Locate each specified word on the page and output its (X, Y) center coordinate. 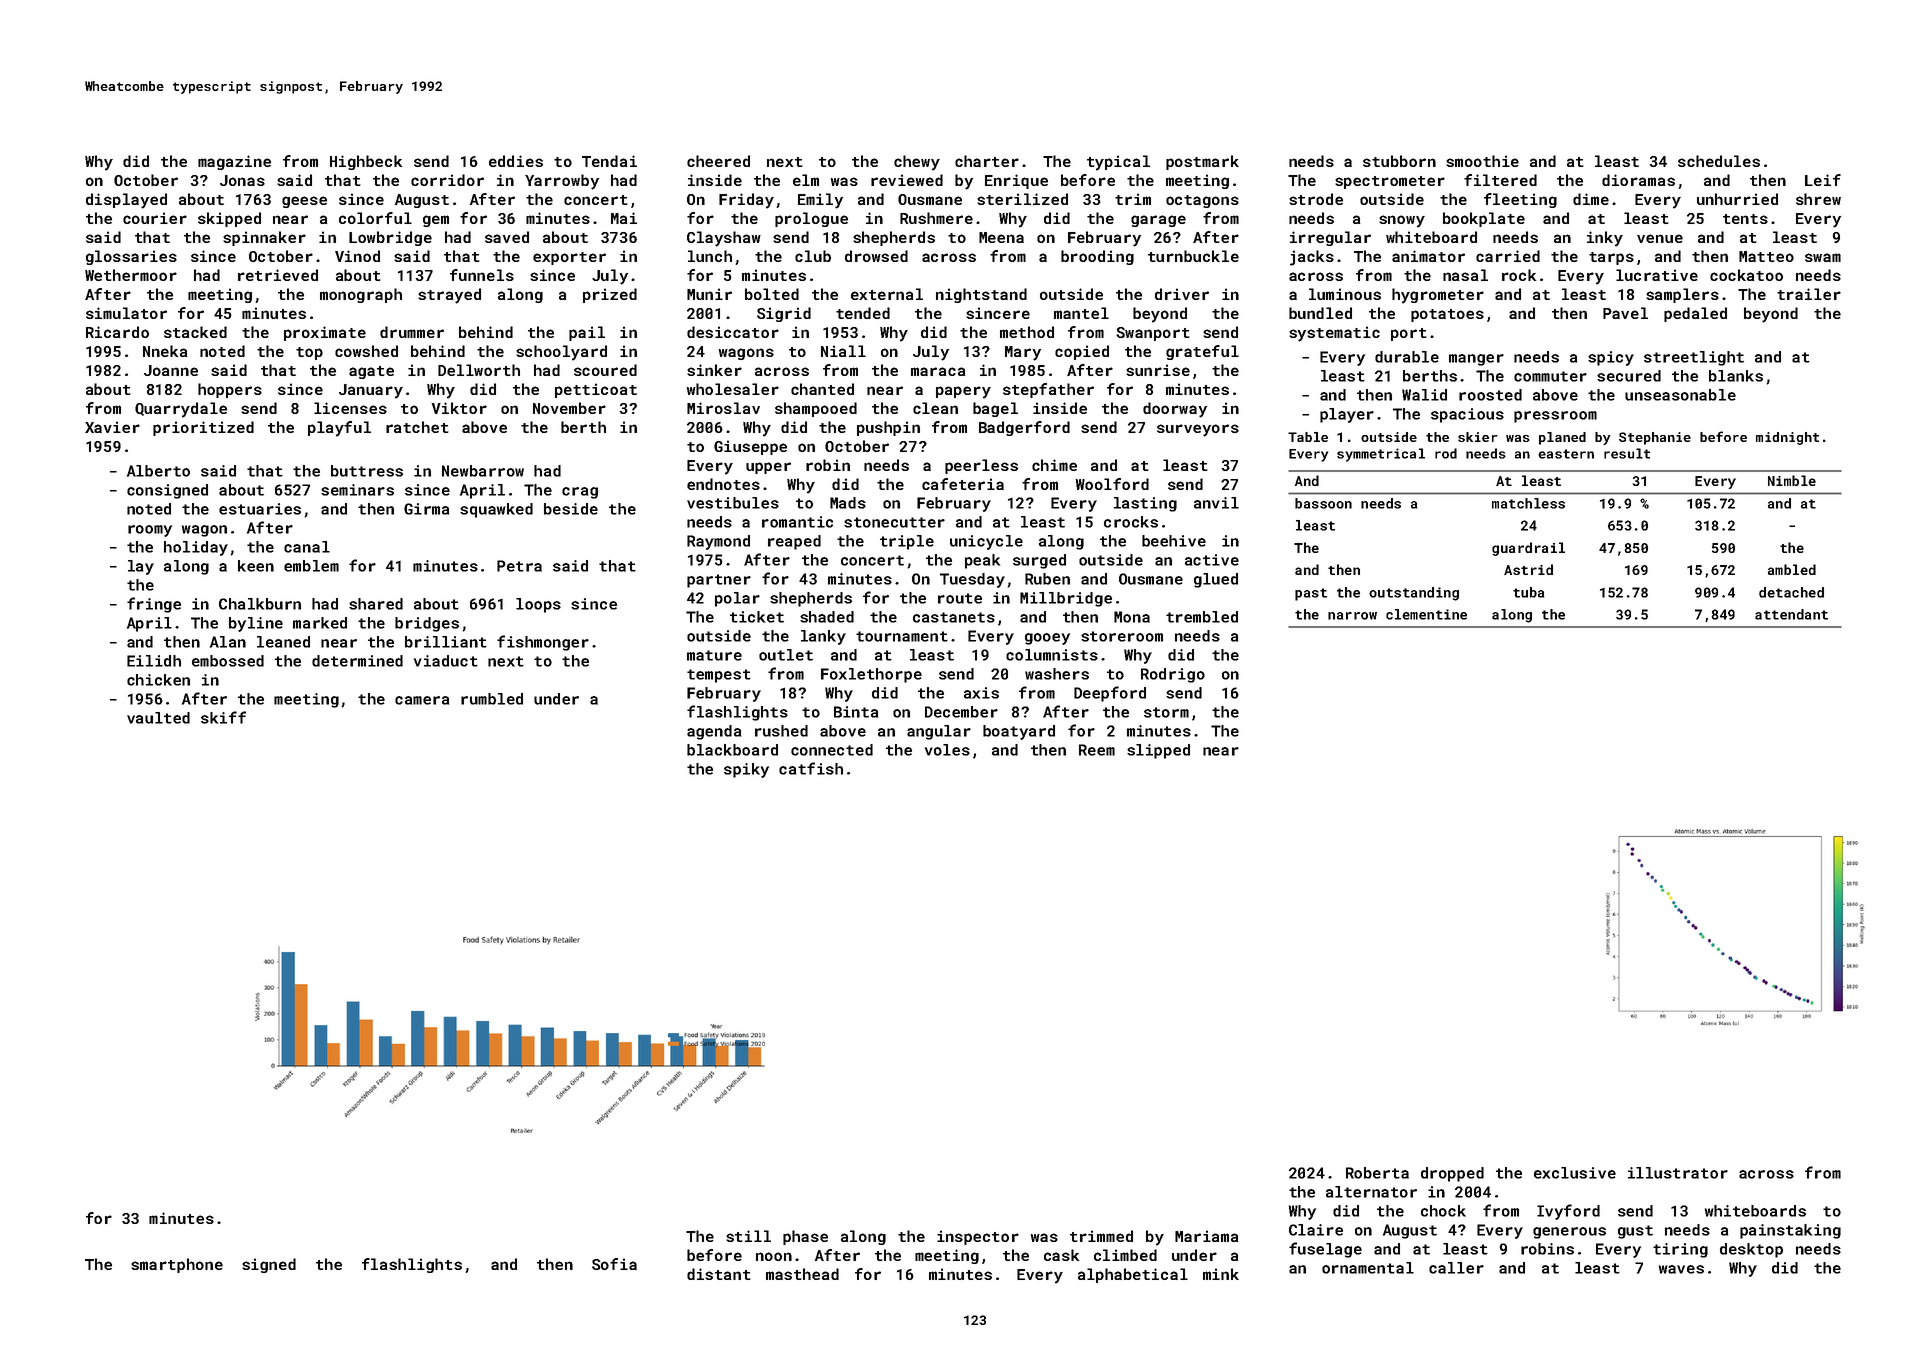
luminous (1345, 294)
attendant (1791, 614)
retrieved (278, 275)
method (1027, 332)
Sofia (614, 1264)
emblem (311, 566)
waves (1681, 1269)
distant (719, 1274)
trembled (1202, 617)
